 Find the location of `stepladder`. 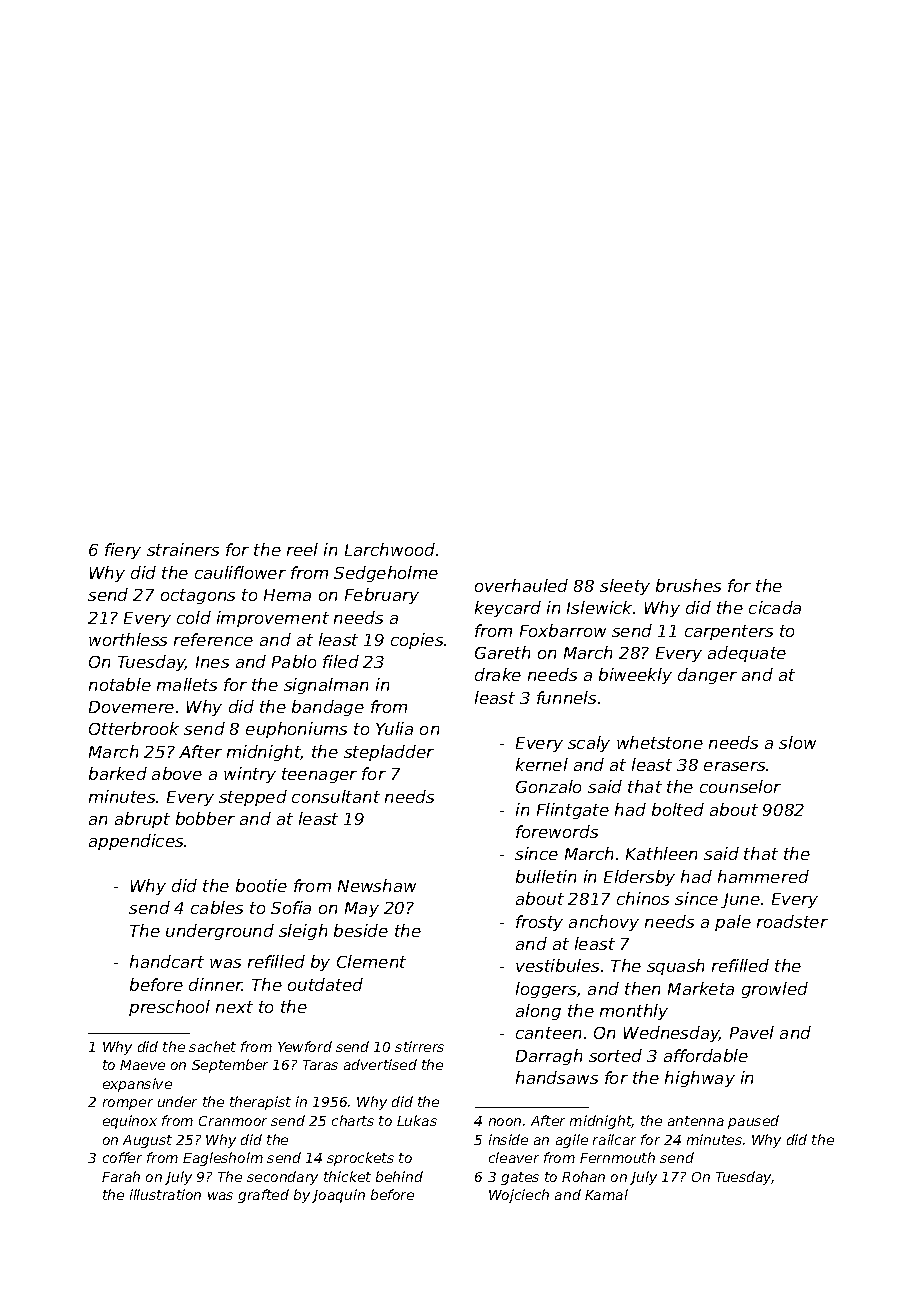

stepladder is located at coordinates (389, 753).
